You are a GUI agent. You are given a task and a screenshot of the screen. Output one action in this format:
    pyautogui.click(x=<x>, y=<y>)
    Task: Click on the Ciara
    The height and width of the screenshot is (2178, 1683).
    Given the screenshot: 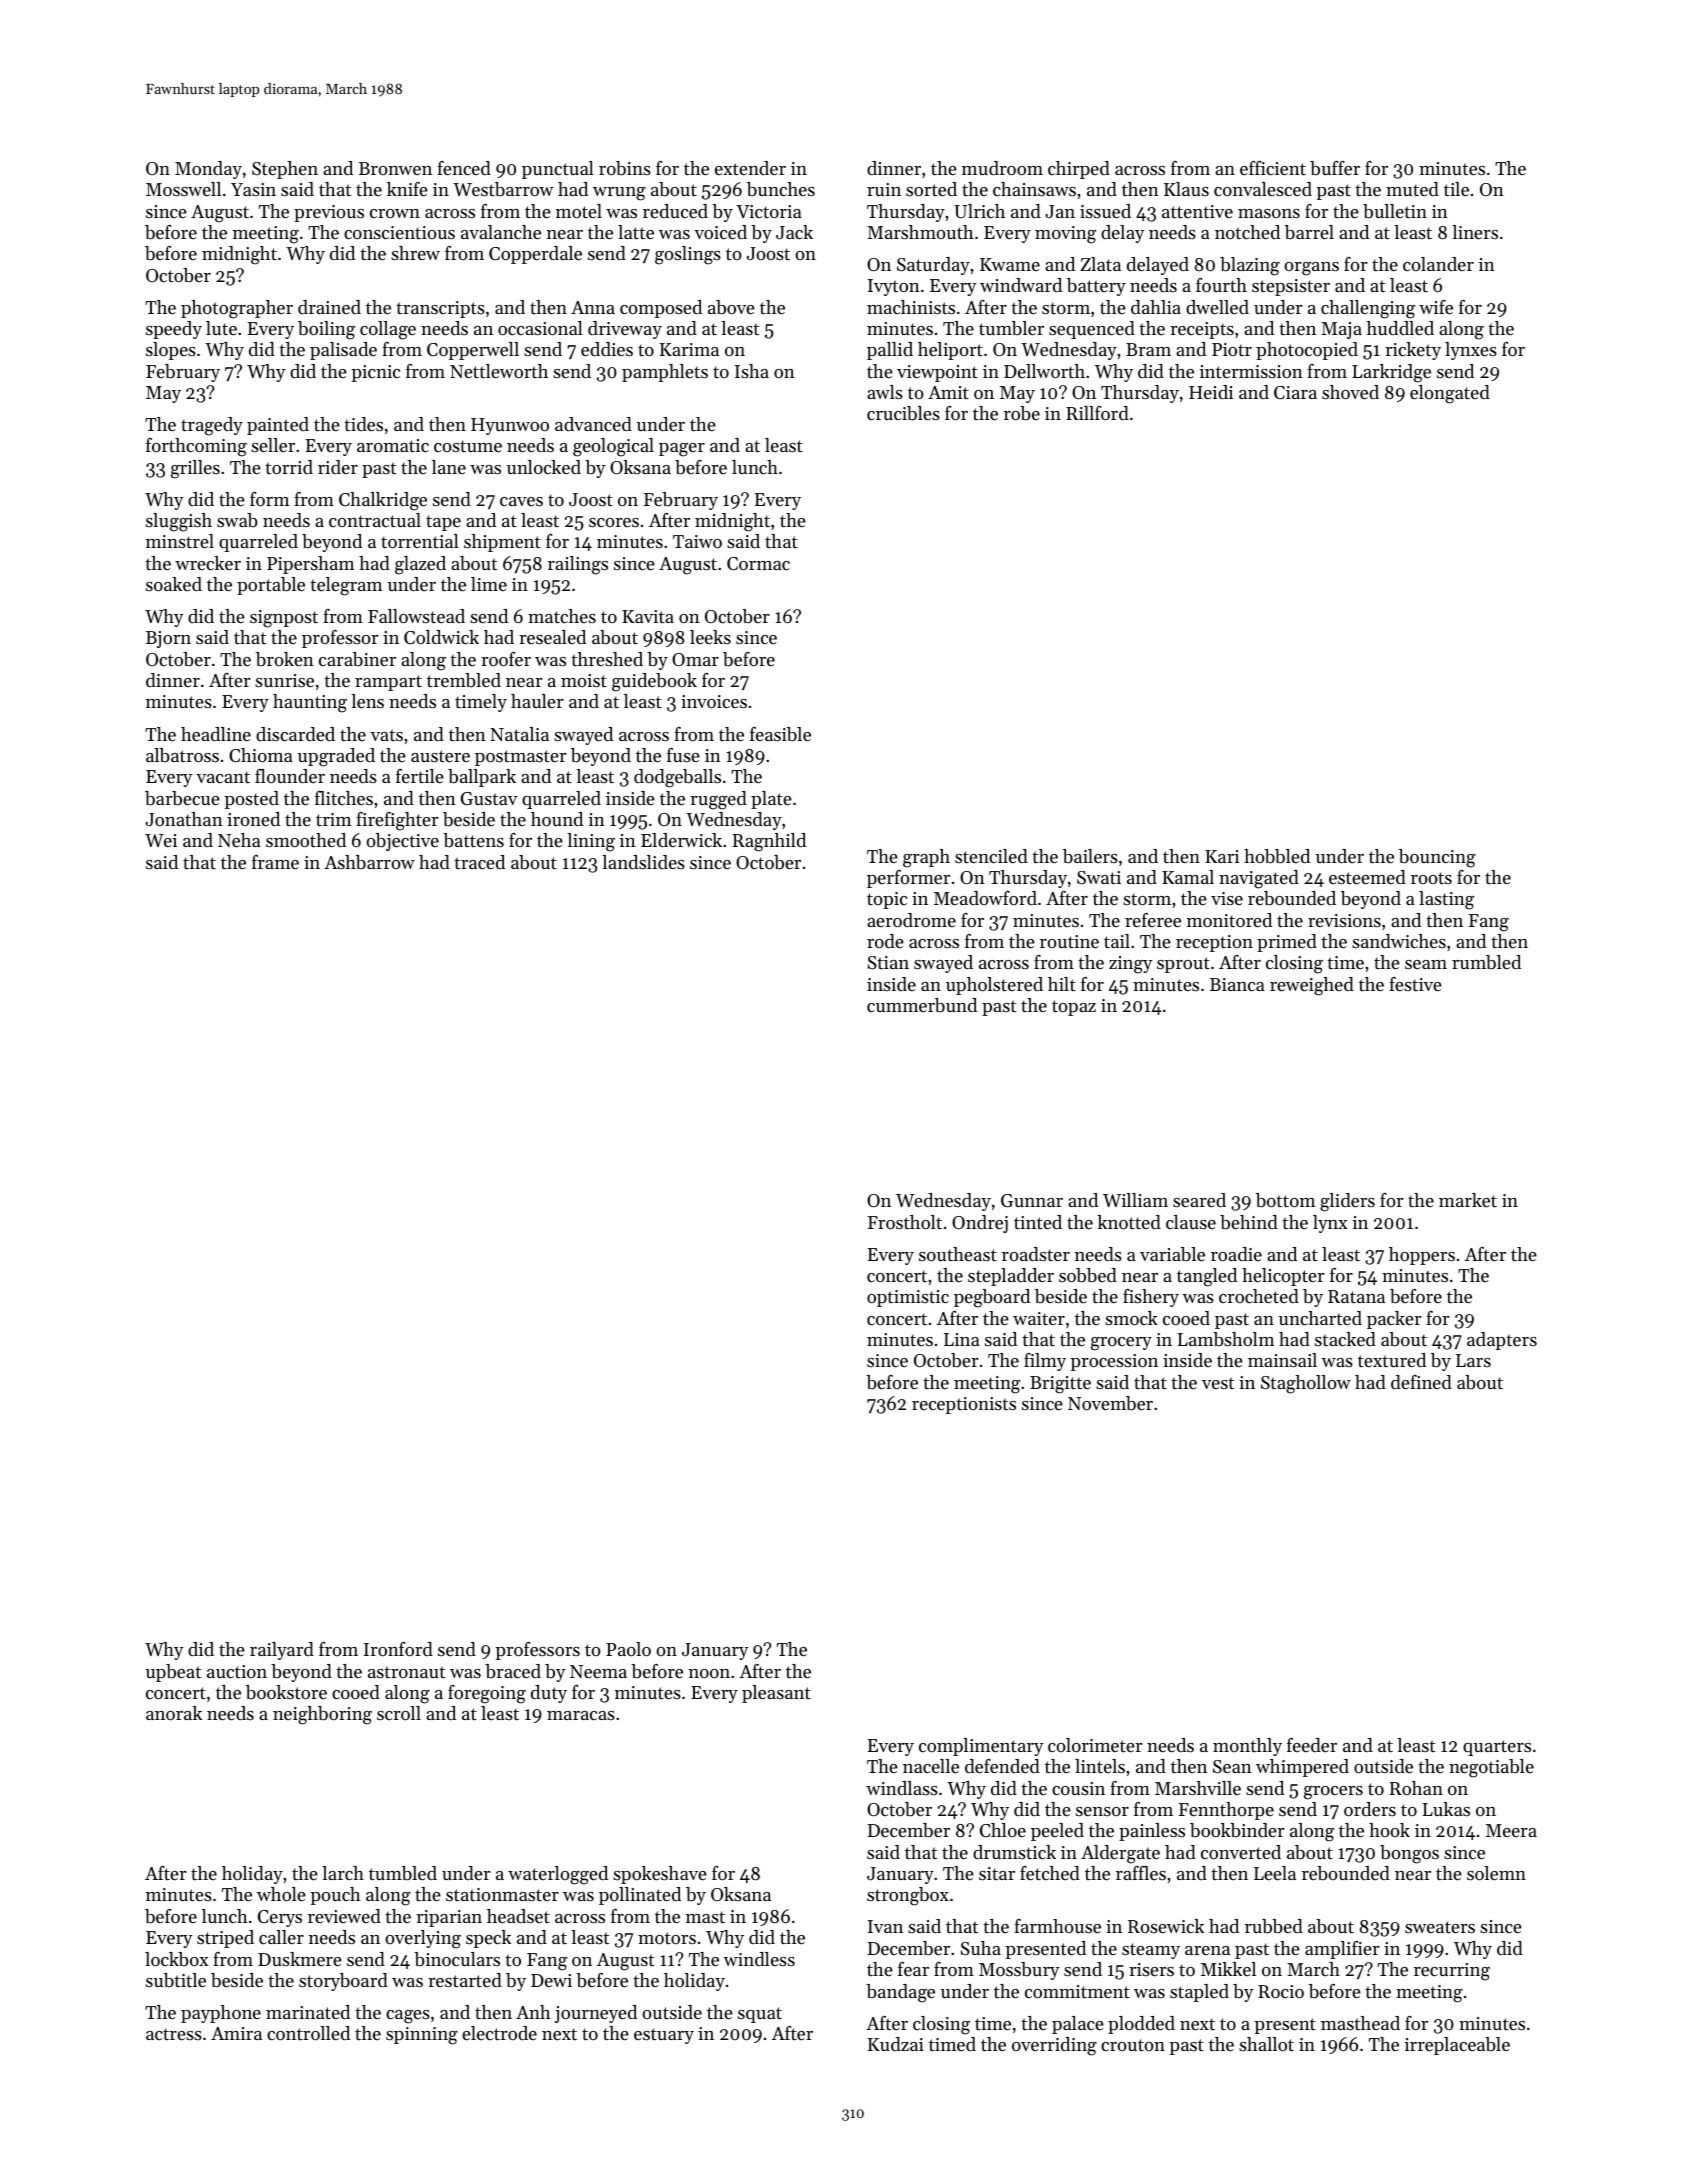 What is the action you would take?
    pyautogui.click(x=1295, y=392)
